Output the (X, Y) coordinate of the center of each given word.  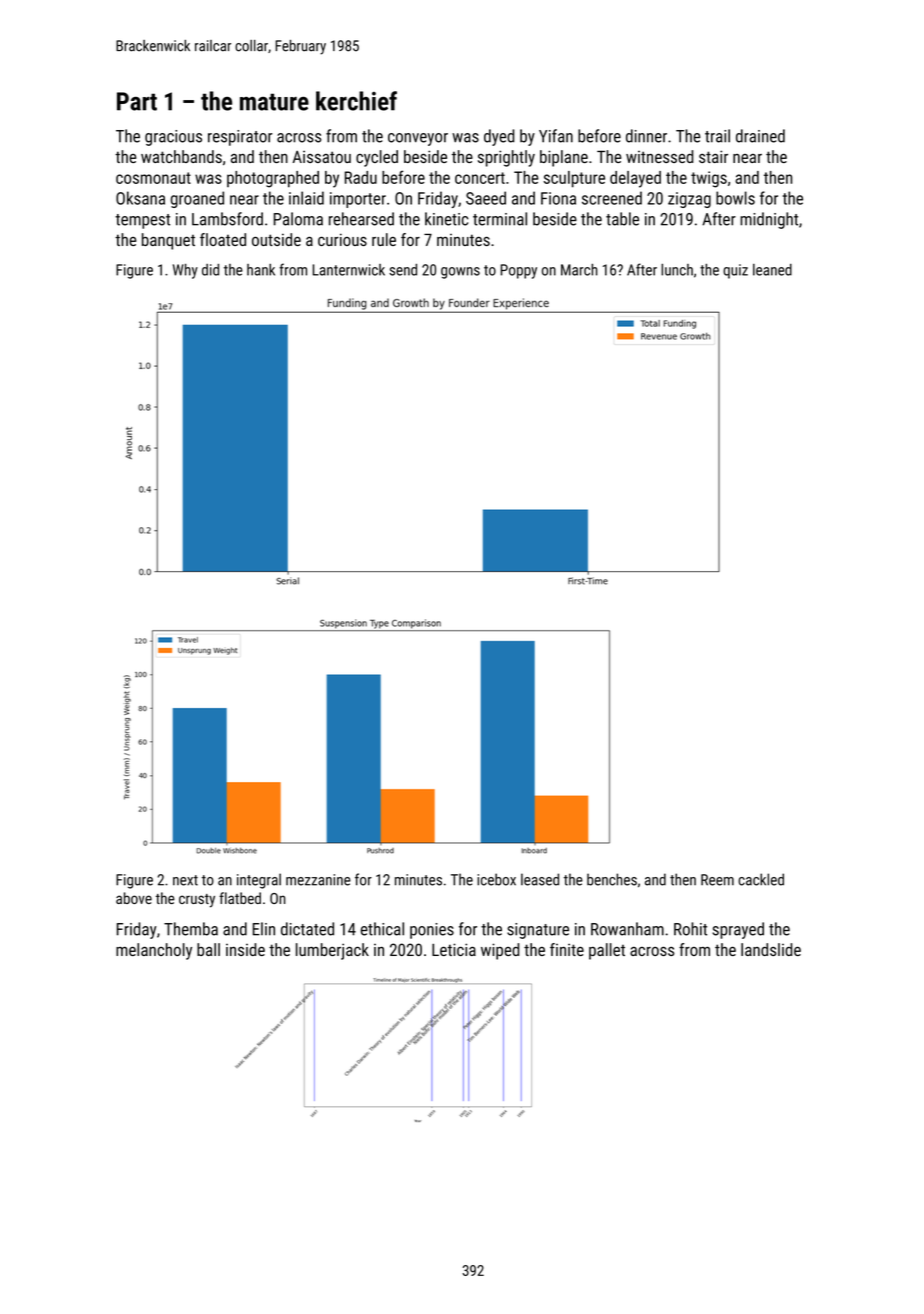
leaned (772, 270)
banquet (168, 241)
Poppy (519, 271)
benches (612, 879)
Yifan (556, 136)
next (185, 880)
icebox (496, 879)
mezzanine (318, 880)
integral (259, 881)
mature (274, 102)
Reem (717, 880)
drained (760, 136)
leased (540, 879)
